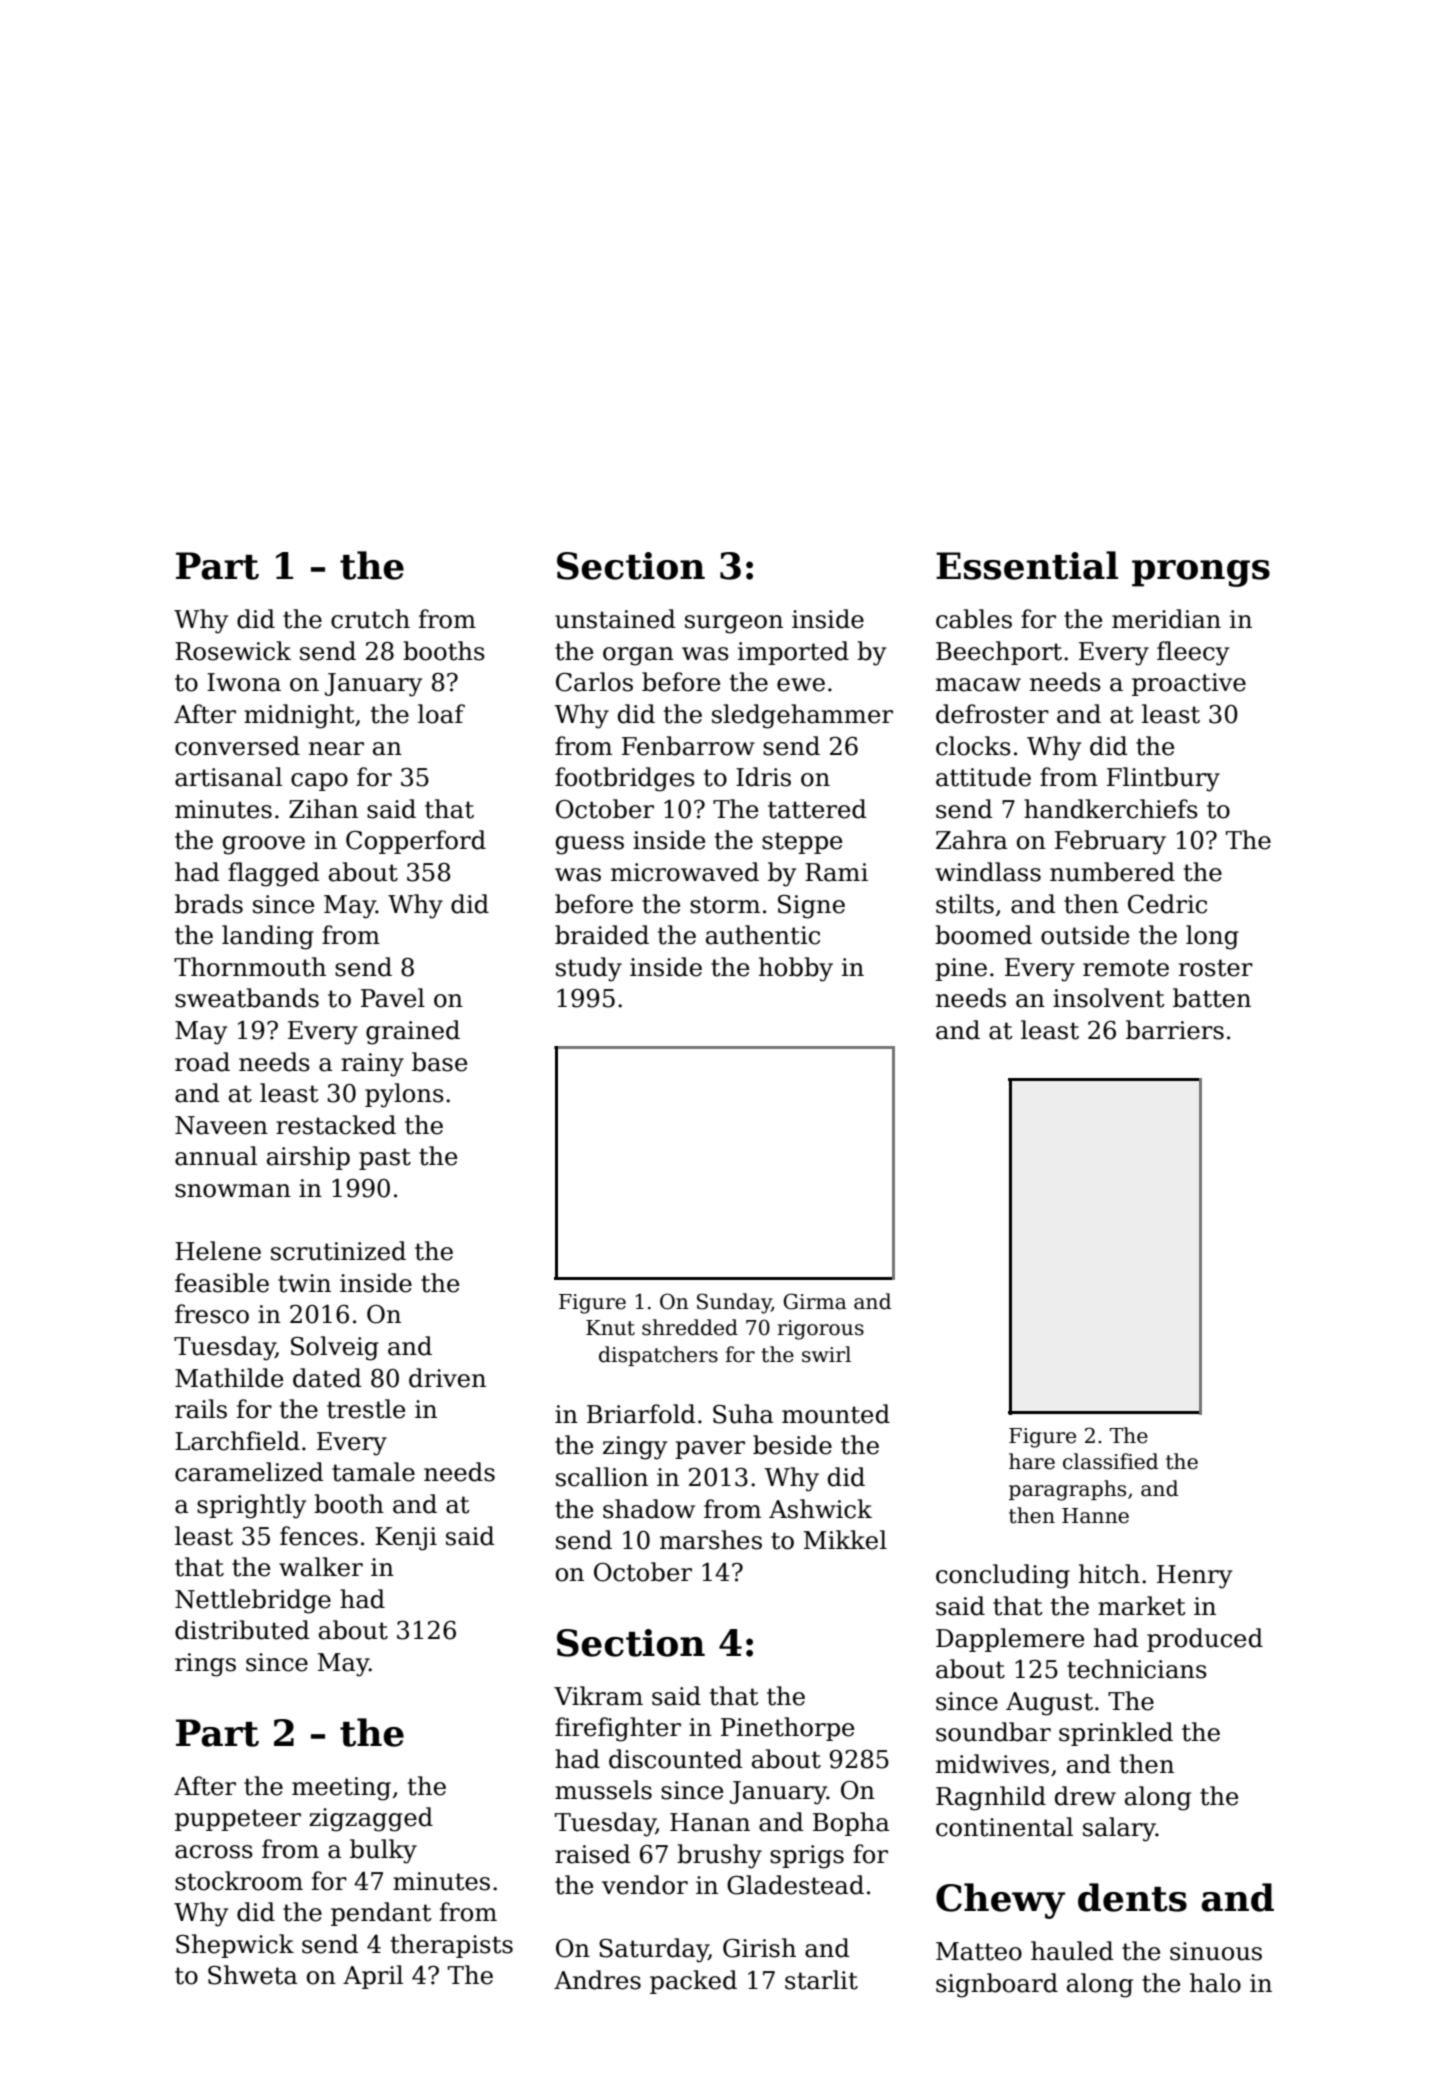  What do you see at coordinates (341, 1789) in the document?
I see `meeting` at bounding box center [341, 1789].
